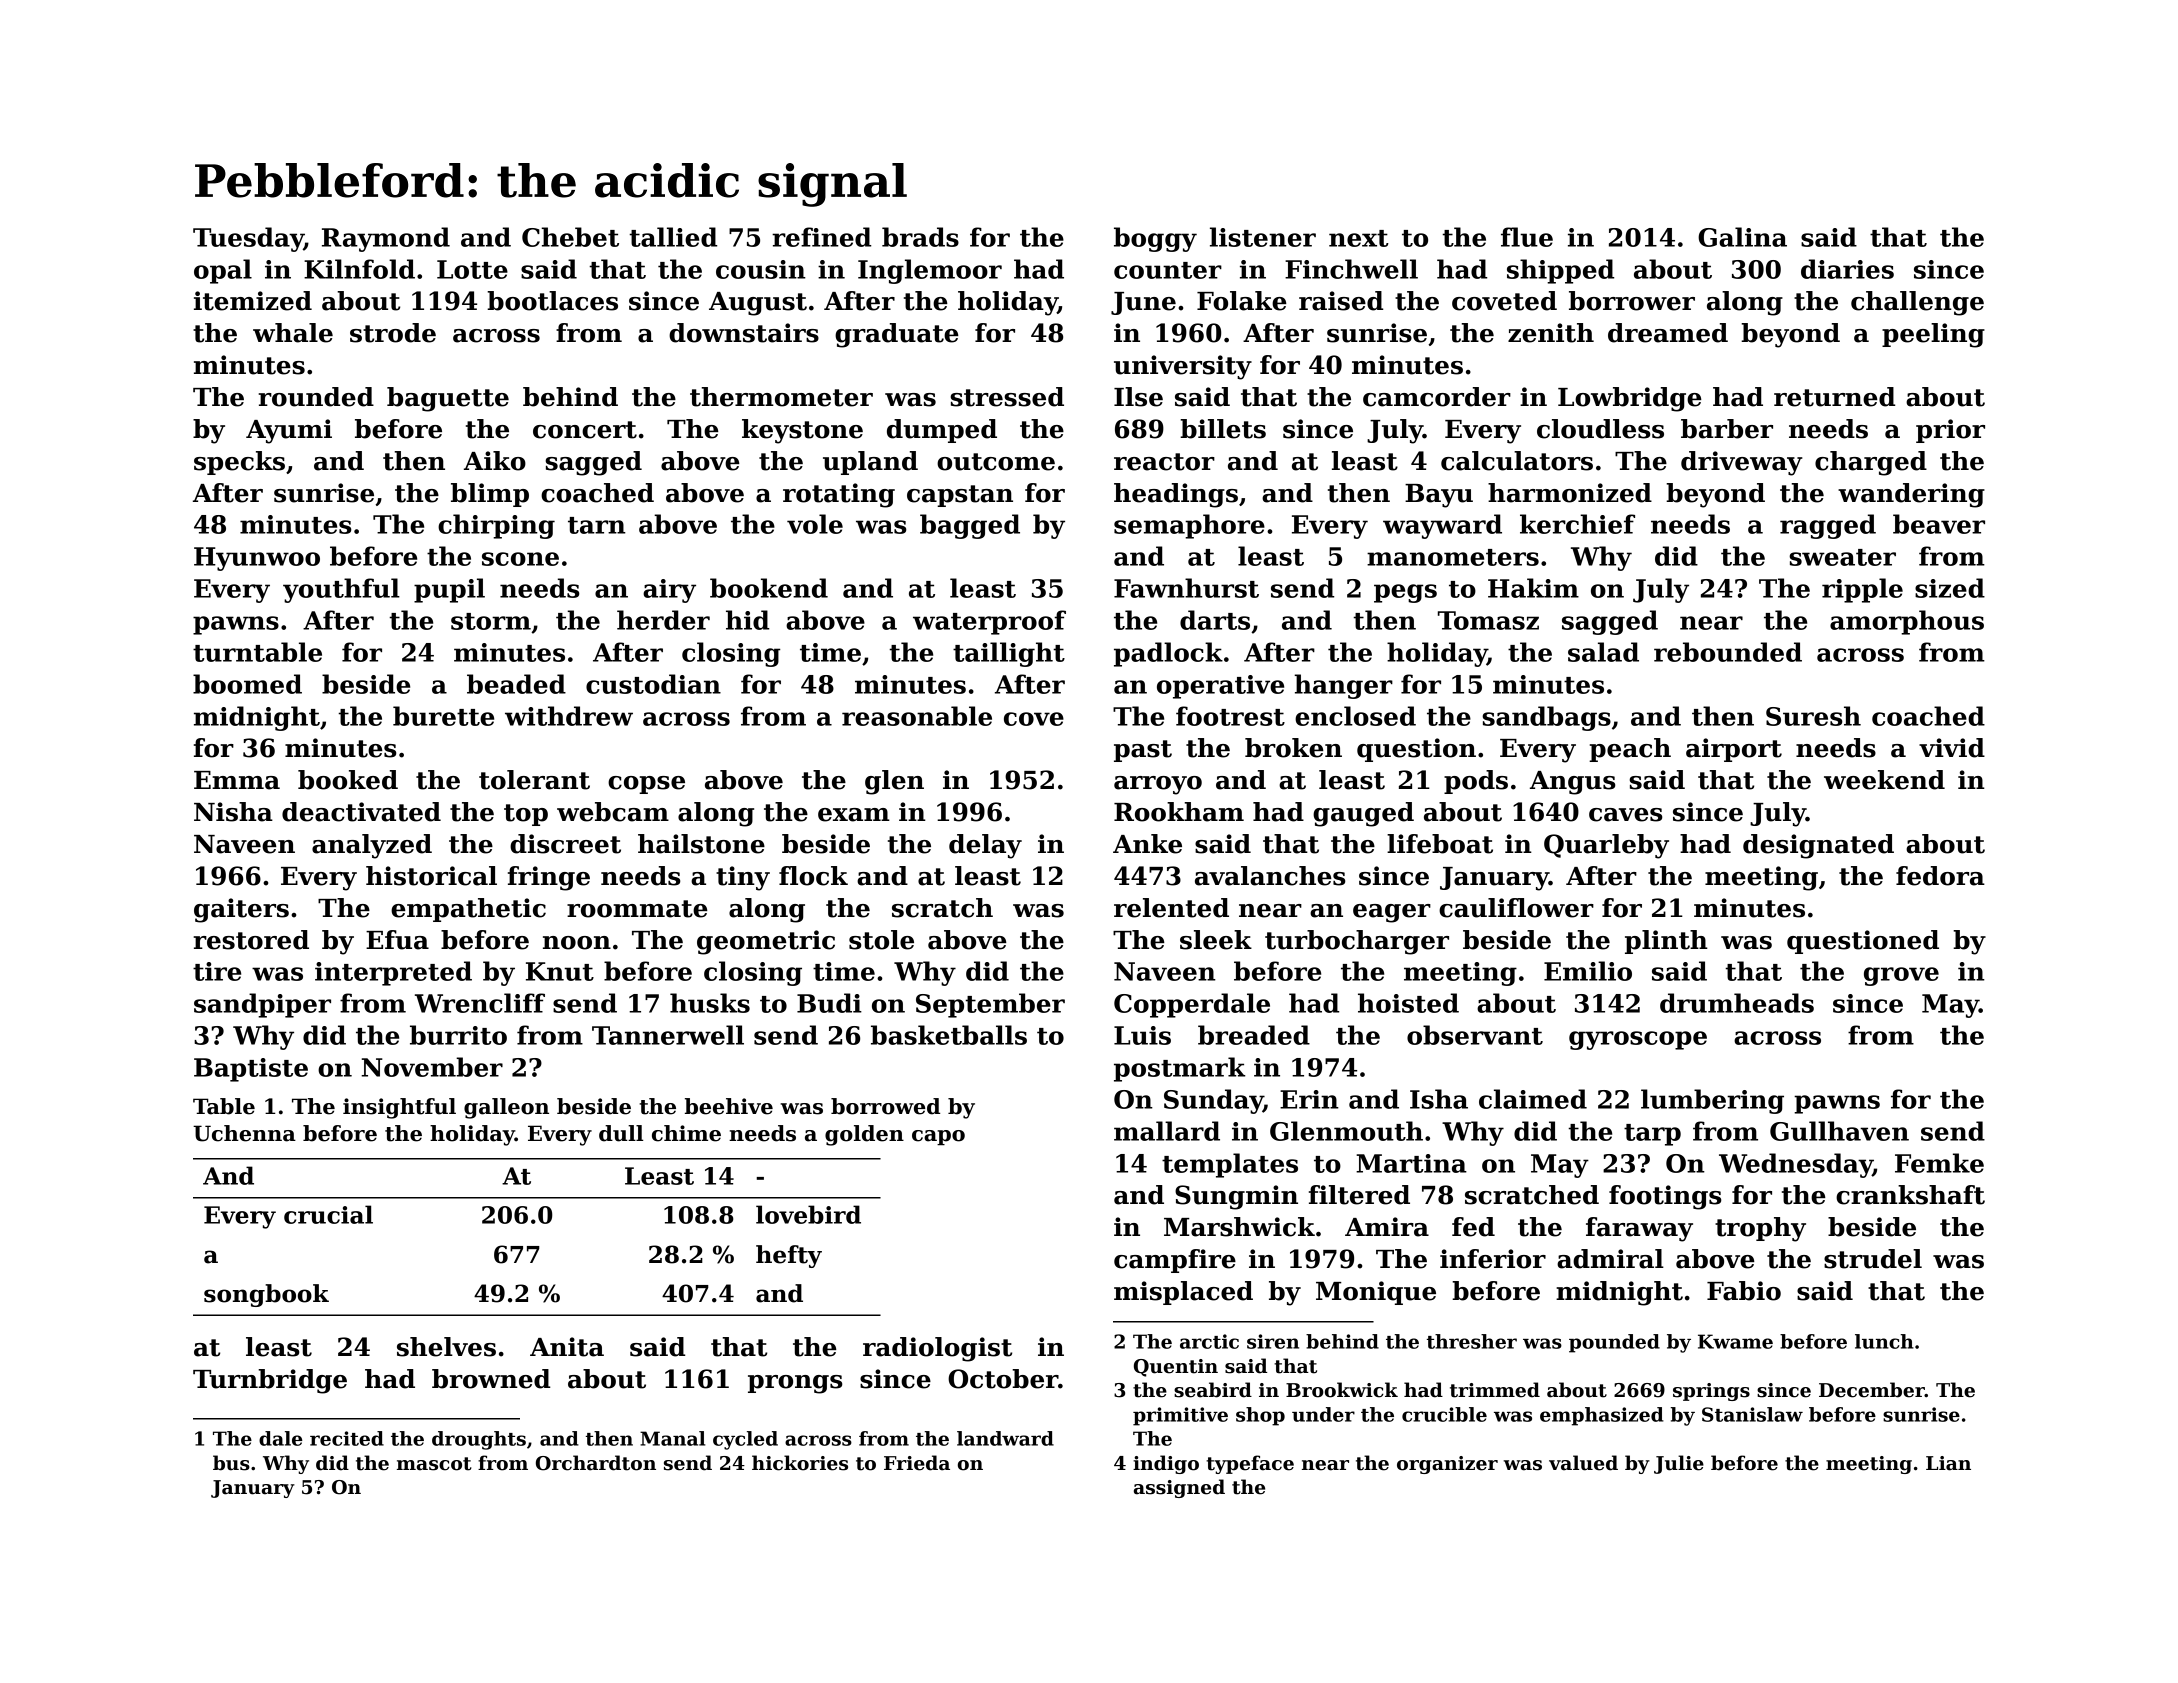 The width and height of the document is (2178, 1683). Describe the element at coordinates (1158, 785) in the document. I see `arroyo` at that location.
